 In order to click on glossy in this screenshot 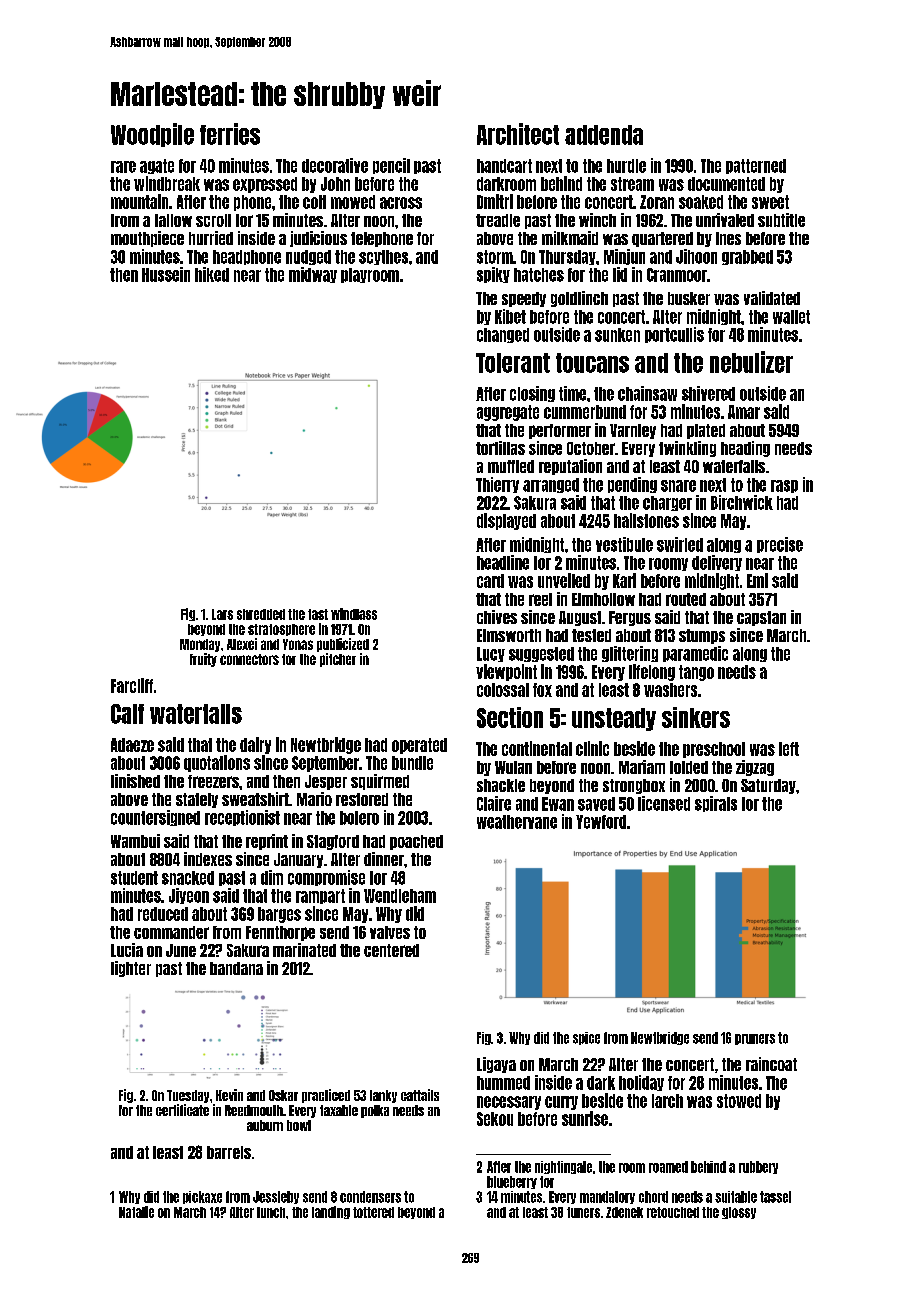, I will do `click(739, 1213)`.
